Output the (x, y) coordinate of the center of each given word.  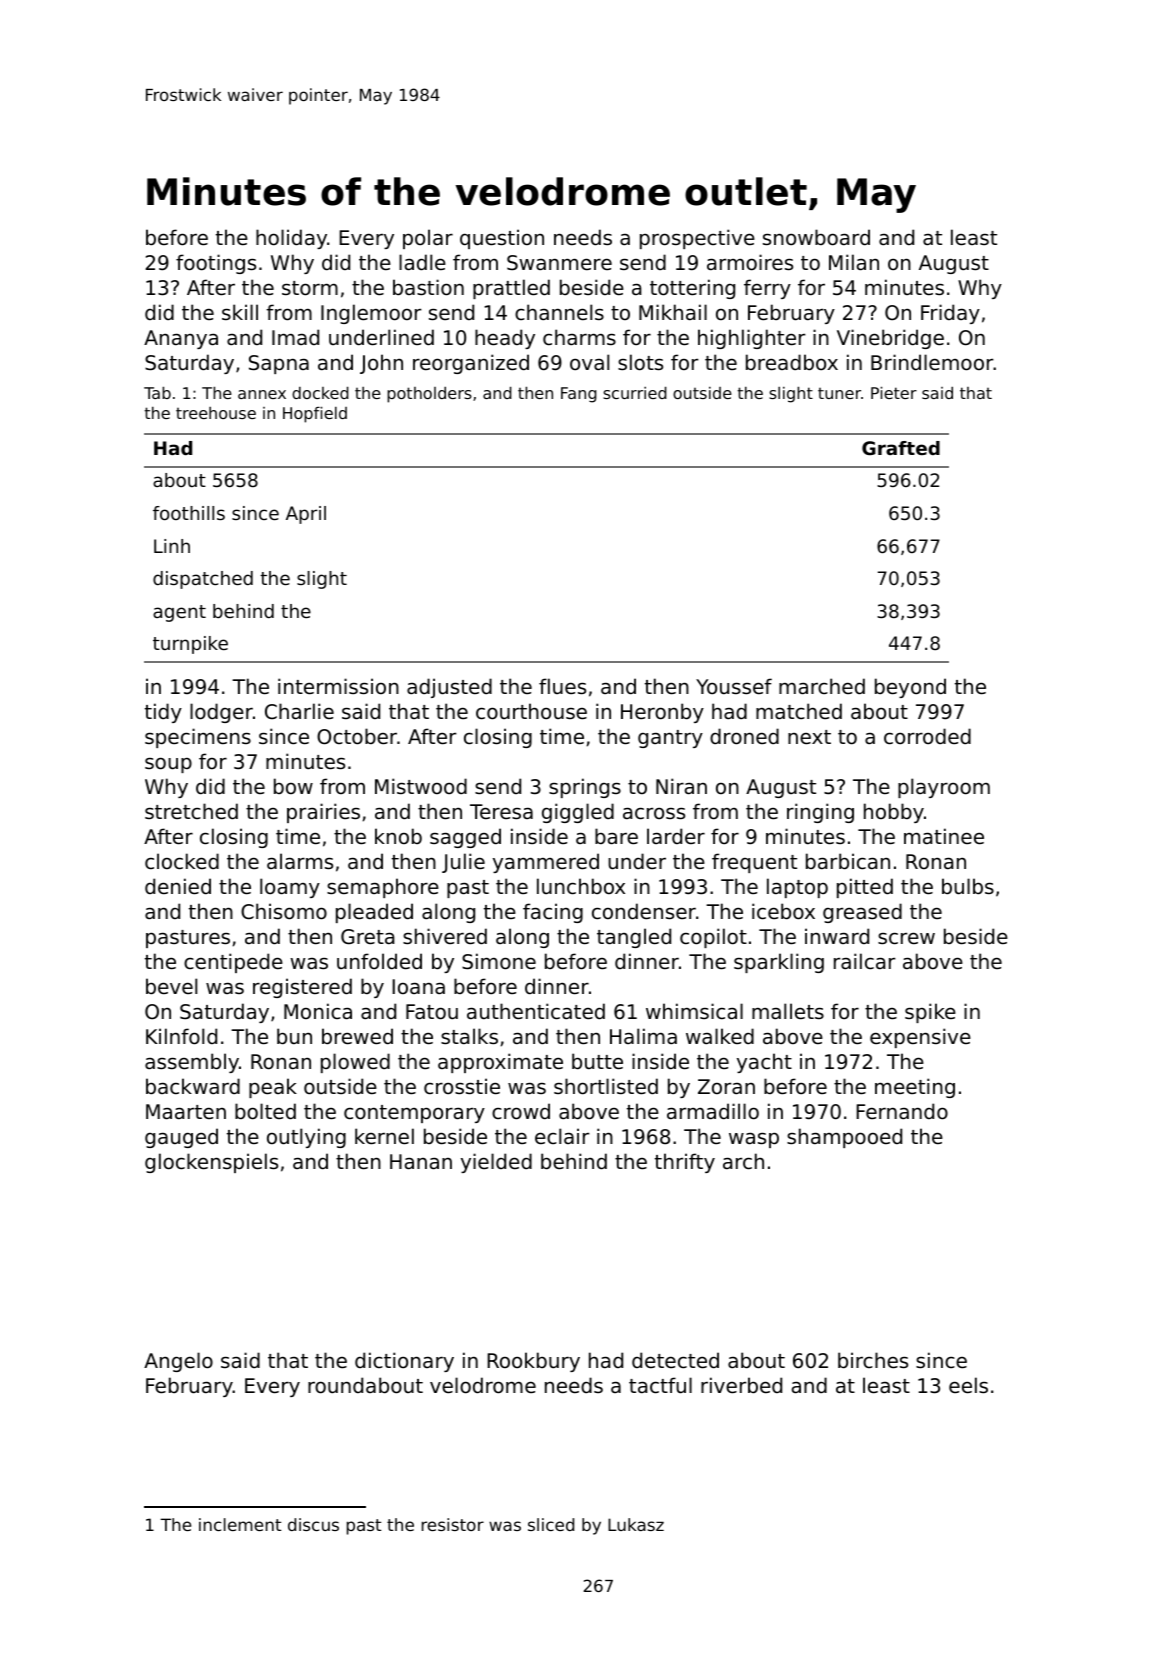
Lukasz (636, 1524)
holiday (291, 239)
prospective (697, 239)
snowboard (816, 237)
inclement (240, 1524)
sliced (551, 1524)
